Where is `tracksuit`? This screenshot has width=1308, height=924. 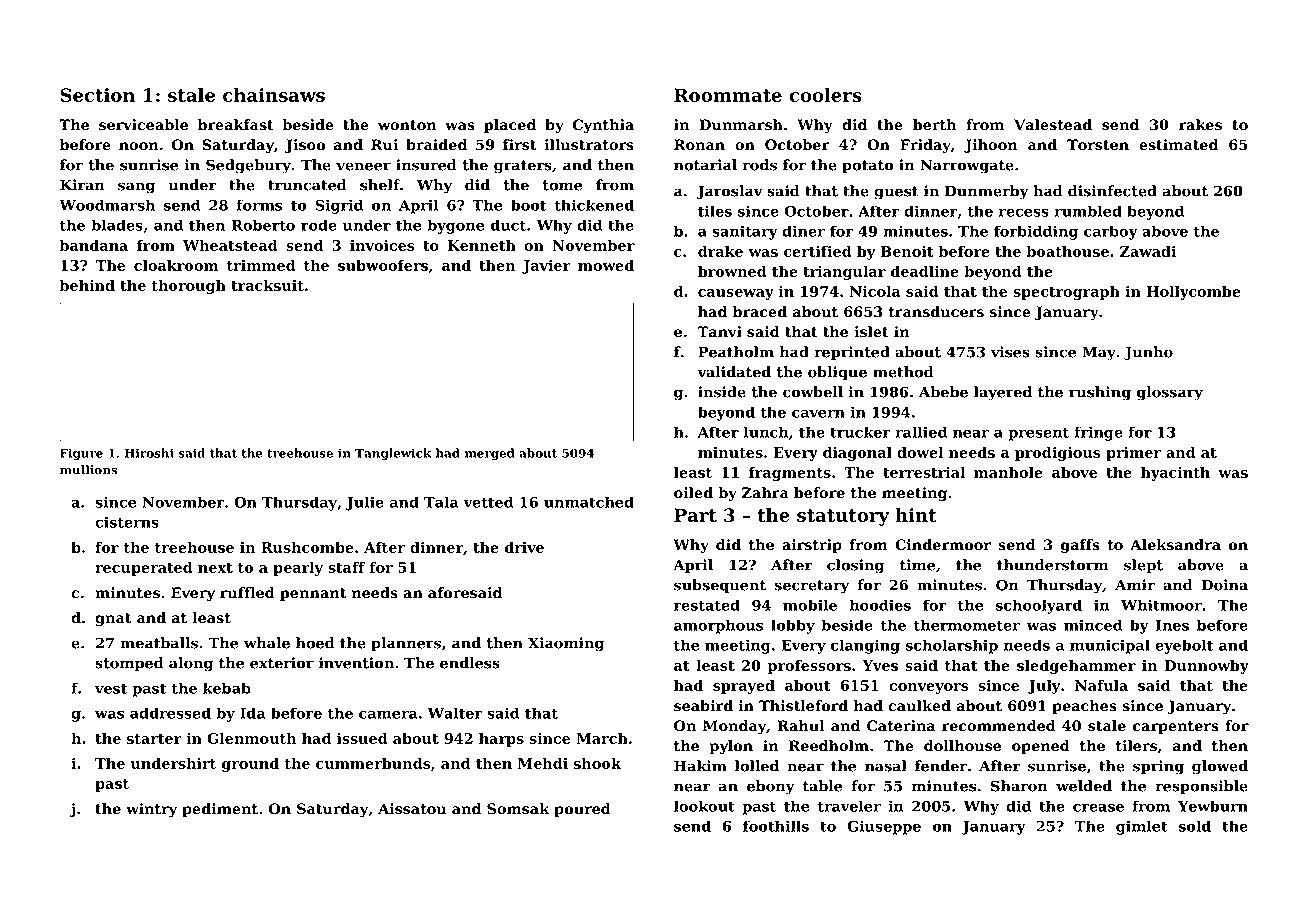
tracksuit is located at coordinates (267, 285).
